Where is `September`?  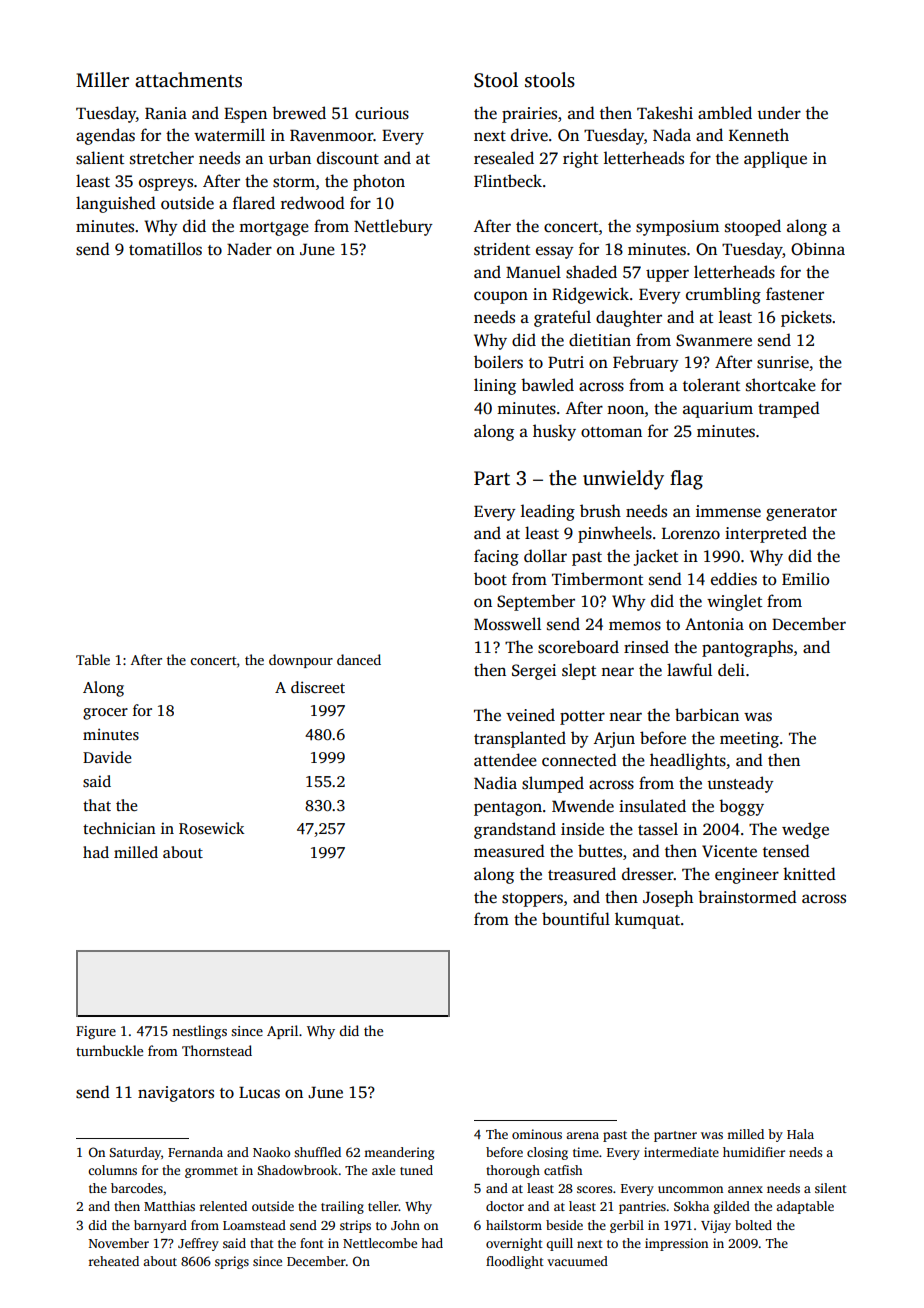 September is located at coordinates (536, 602).
